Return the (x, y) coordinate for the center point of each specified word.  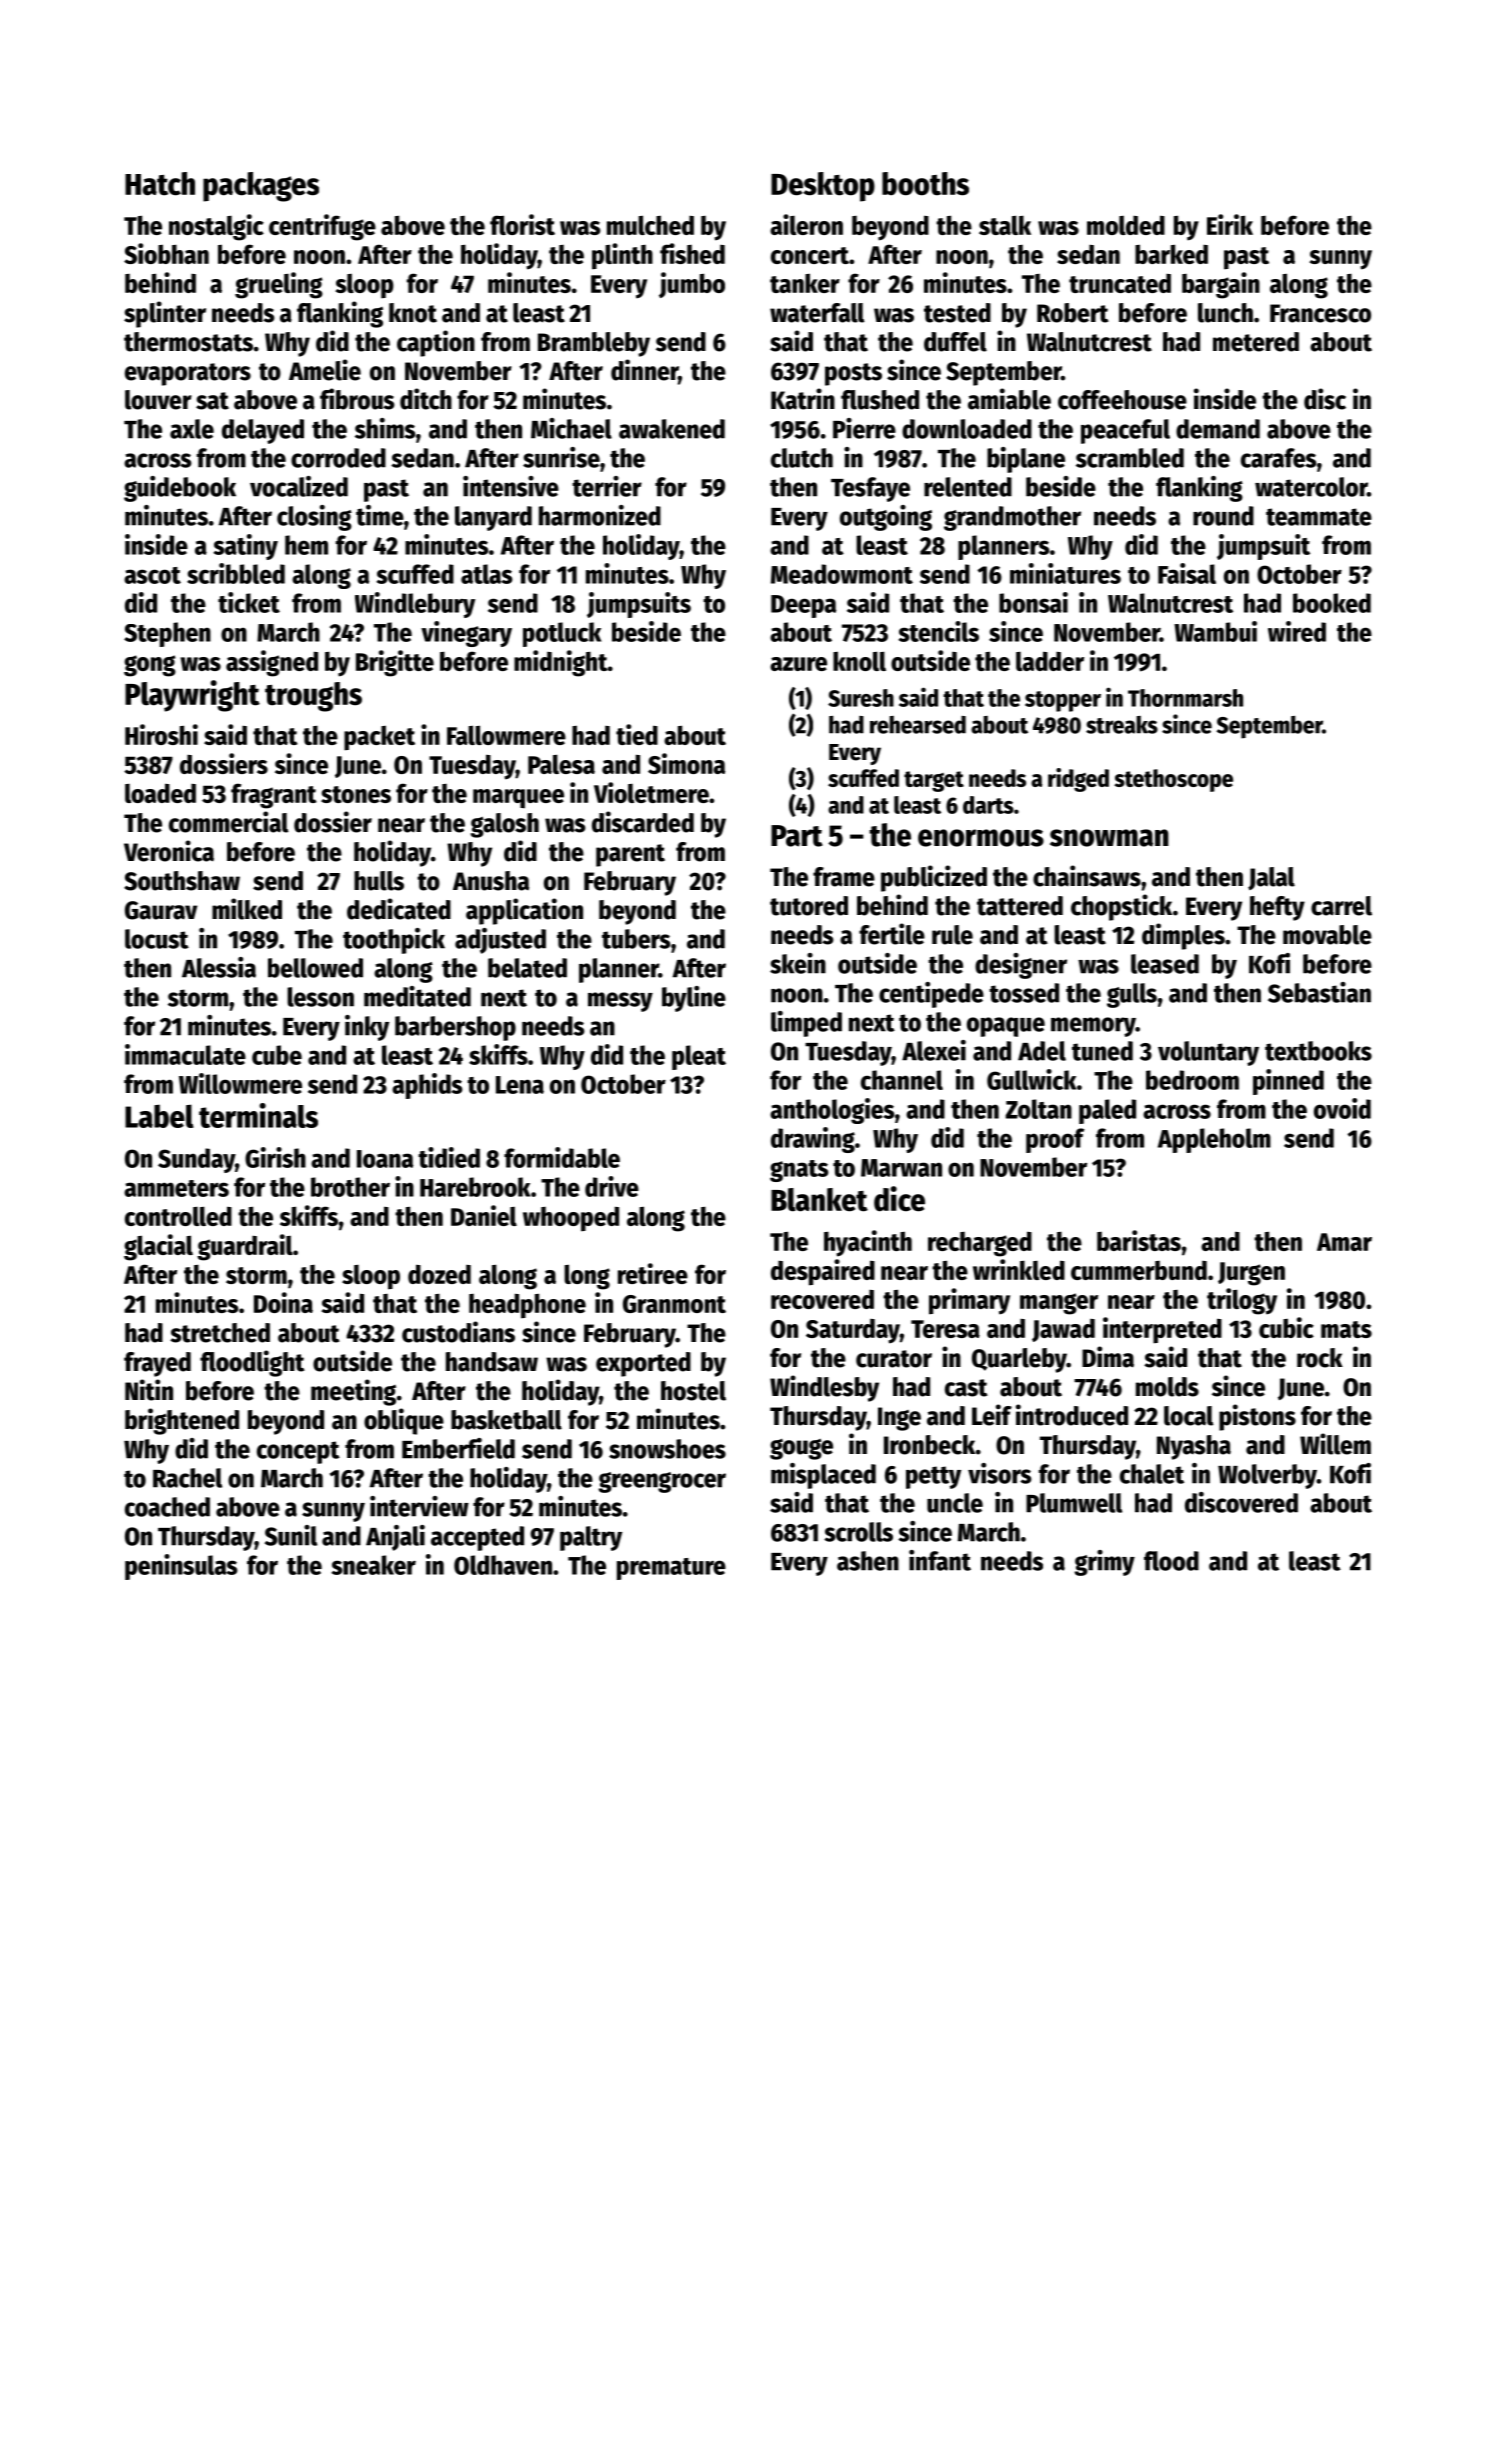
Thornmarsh (1185, 698)
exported (643, 1364)
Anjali (395, 1538)
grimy (1104, 1563)
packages (261, 187)
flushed (880, 400)
